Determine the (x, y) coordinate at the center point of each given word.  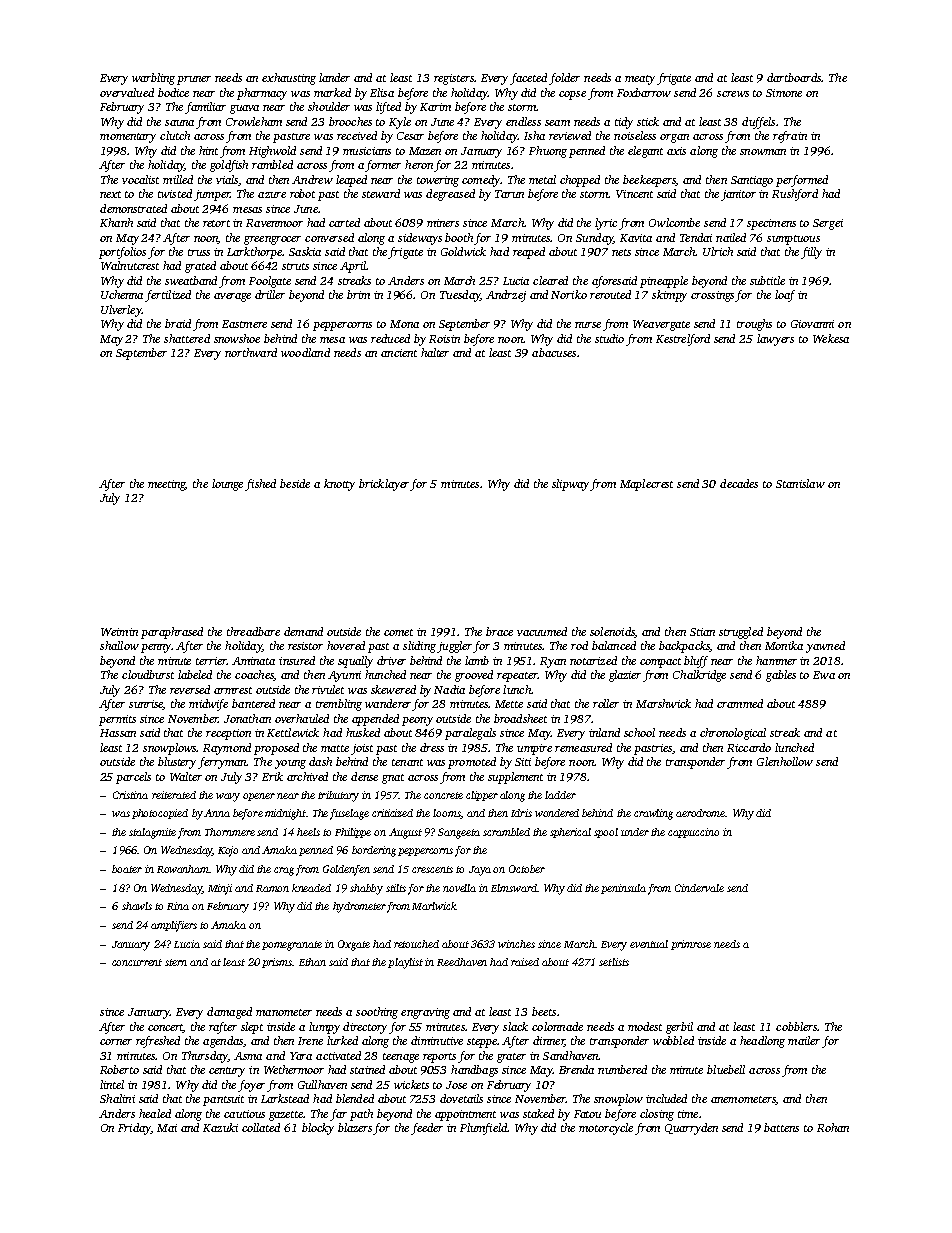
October (527, 869)
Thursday (205, 1057)
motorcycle (606, 1129)
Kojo (228, 851)
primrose (691, 945)
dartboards (794, 77)
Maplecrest (646, 485)
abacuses (554, 352)
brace (499, 631)
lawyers (775, 340)
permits (117, 720)
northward (251, 352)
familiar (205, 108)
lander (334, 77)
